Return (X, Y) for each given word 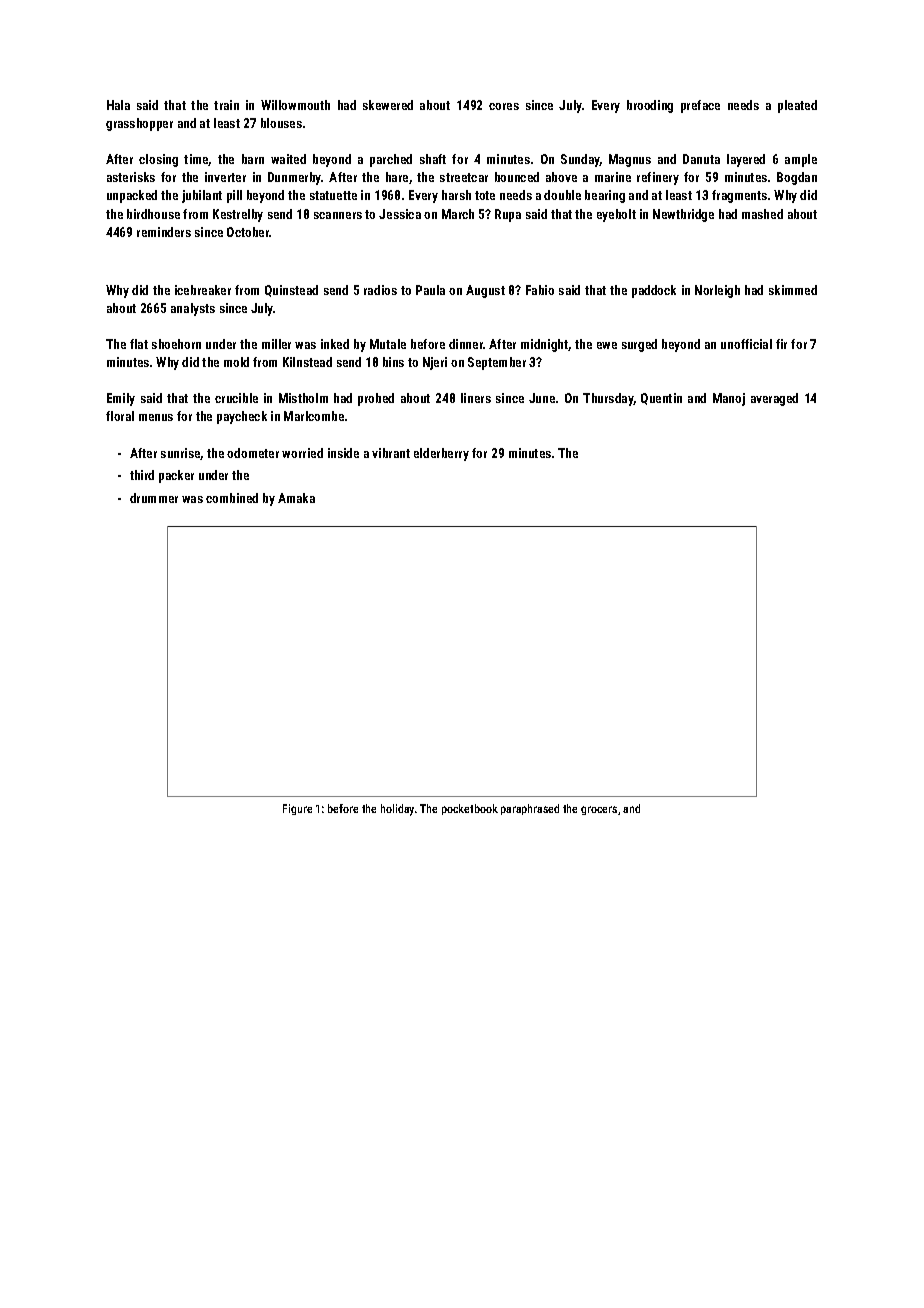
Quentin (661, 399)
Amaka (296, 498)
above (561, 177)
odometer (253, 453)
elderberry (441, 454)
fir (781, 344)
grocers (599, 810)
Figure (297, 809)
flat (139, 344)
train (226, 105)
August (485, 291)
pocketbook (470, 809)
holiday (397, 810)
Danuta (701, 159)
